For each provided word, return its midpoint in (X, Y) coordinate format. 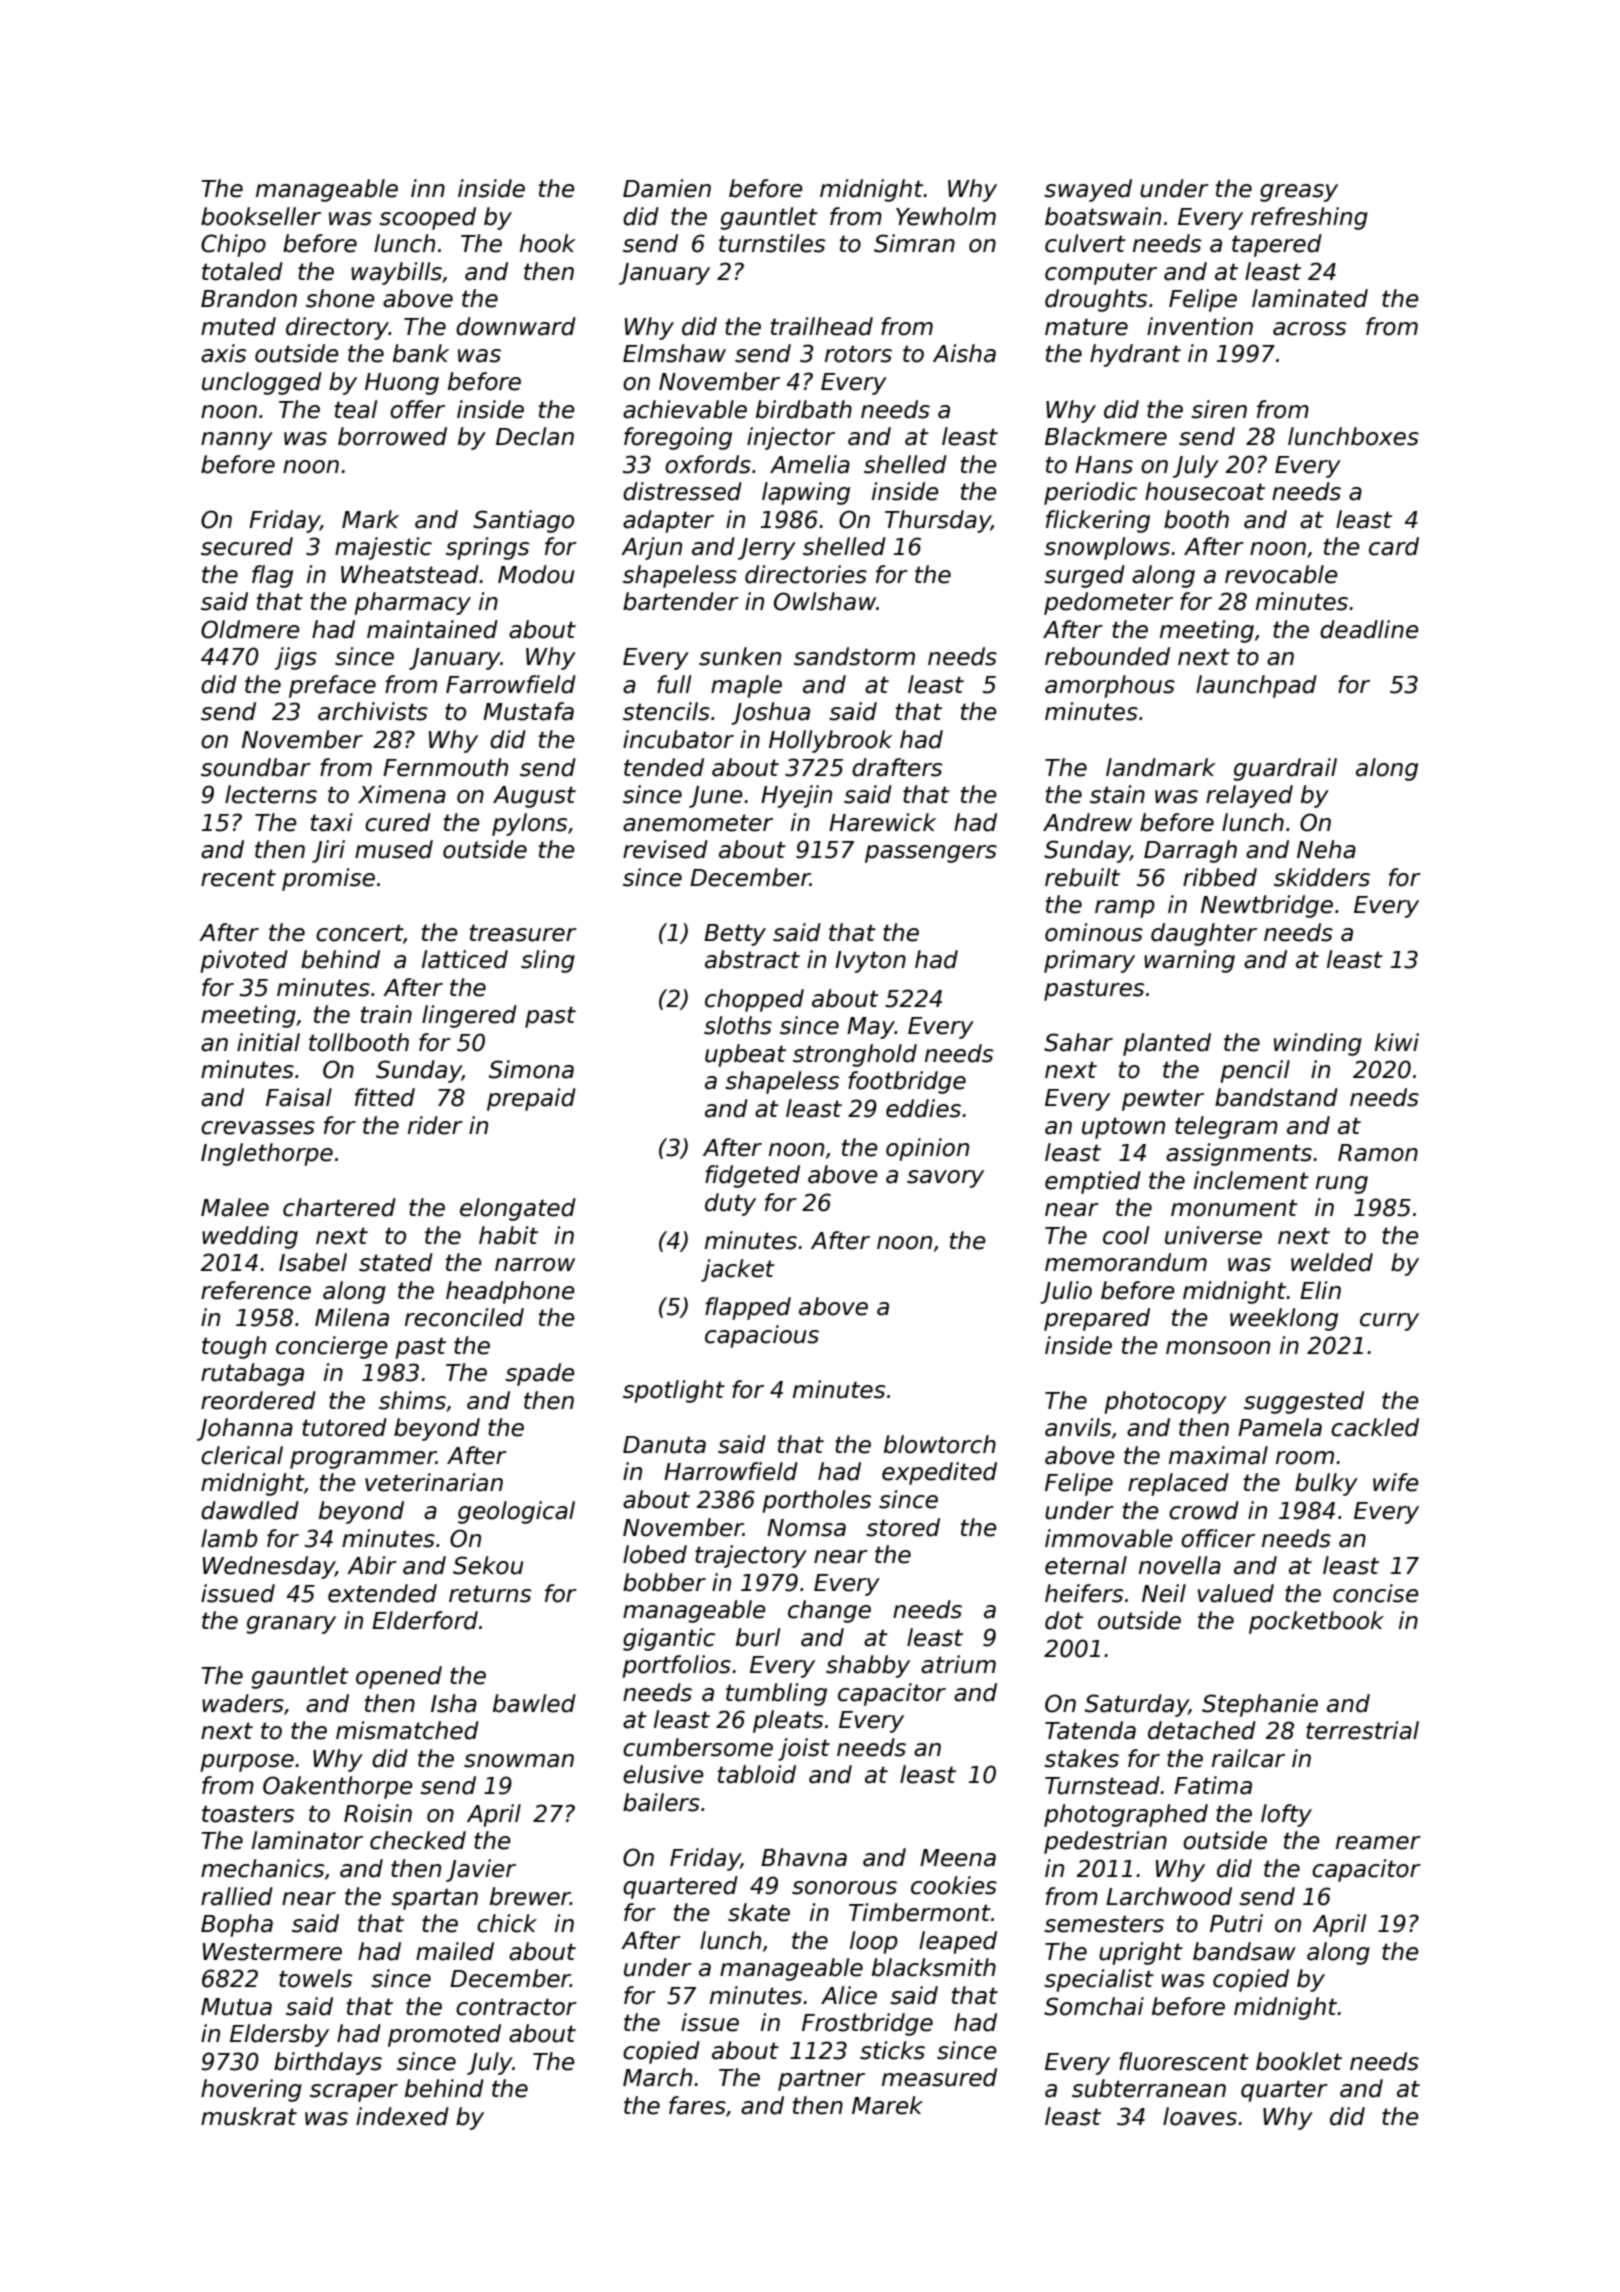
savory (945, 1179)
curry (1389, 1322)
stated (396, 1262)
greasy (1299, 193)
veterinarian (434, 1482)
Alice (849, 1995)
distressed (682, 491)
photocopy (1165, 1402)
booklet (1299, 2061)
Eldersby (279, 2035)
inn (428, 188)
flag (272, 576)
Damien (667, 188)
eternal (1086, 1565)
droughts (1096, 300)
